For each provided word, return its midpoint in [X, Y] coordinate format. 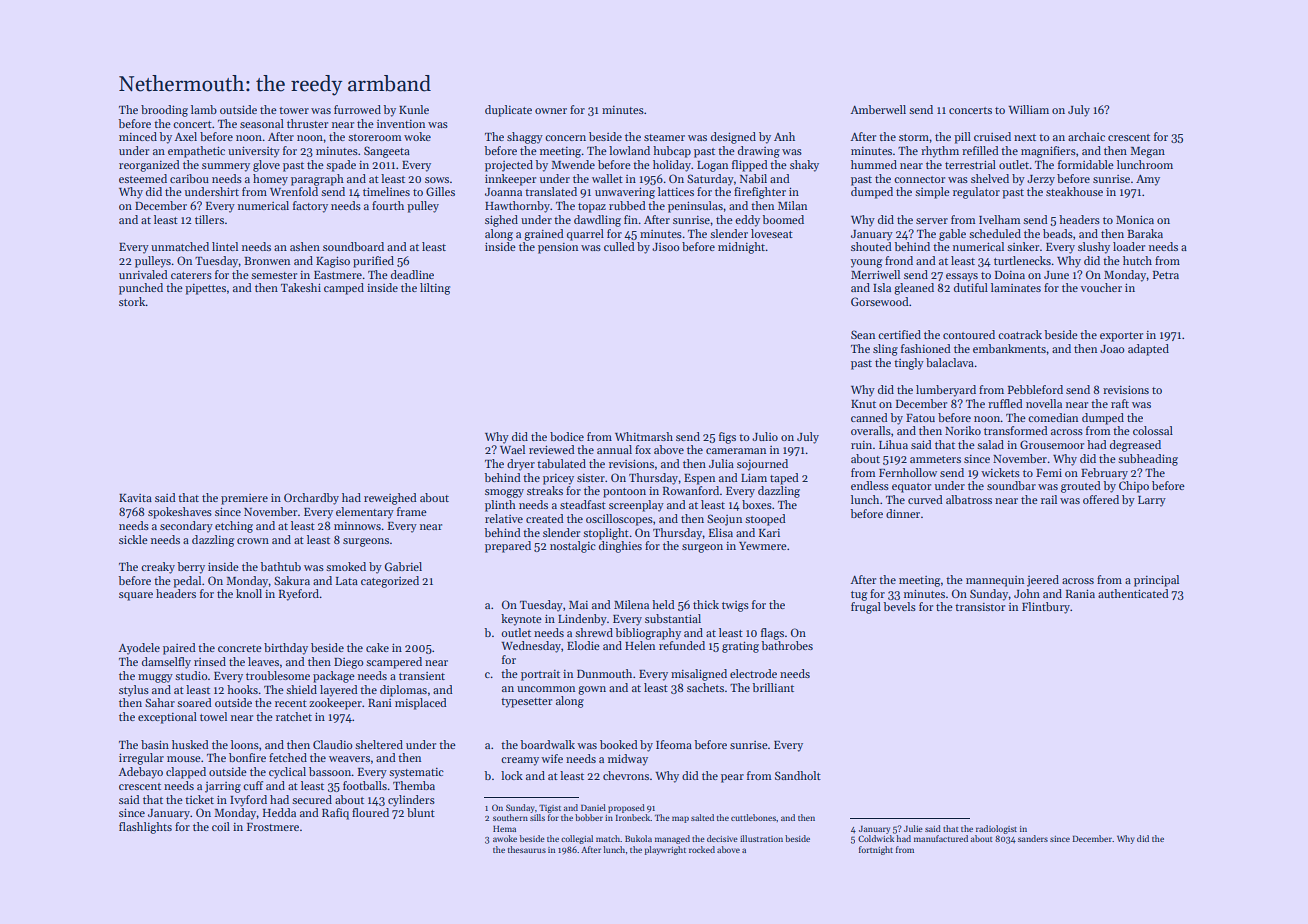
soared [194, 702]
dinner [903, 513]
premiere [244, 499]
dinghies [620, 547]
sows [437, 180]
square [136, 596]
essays [962, 277]
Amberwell [878, 109]
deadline [412, 274]
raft [1120, 403]
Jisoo [666, 247]
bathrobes [787, 645]
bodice [567, 436]
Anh [784, 136]
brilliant [773, 687]
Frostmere [273, 827]
